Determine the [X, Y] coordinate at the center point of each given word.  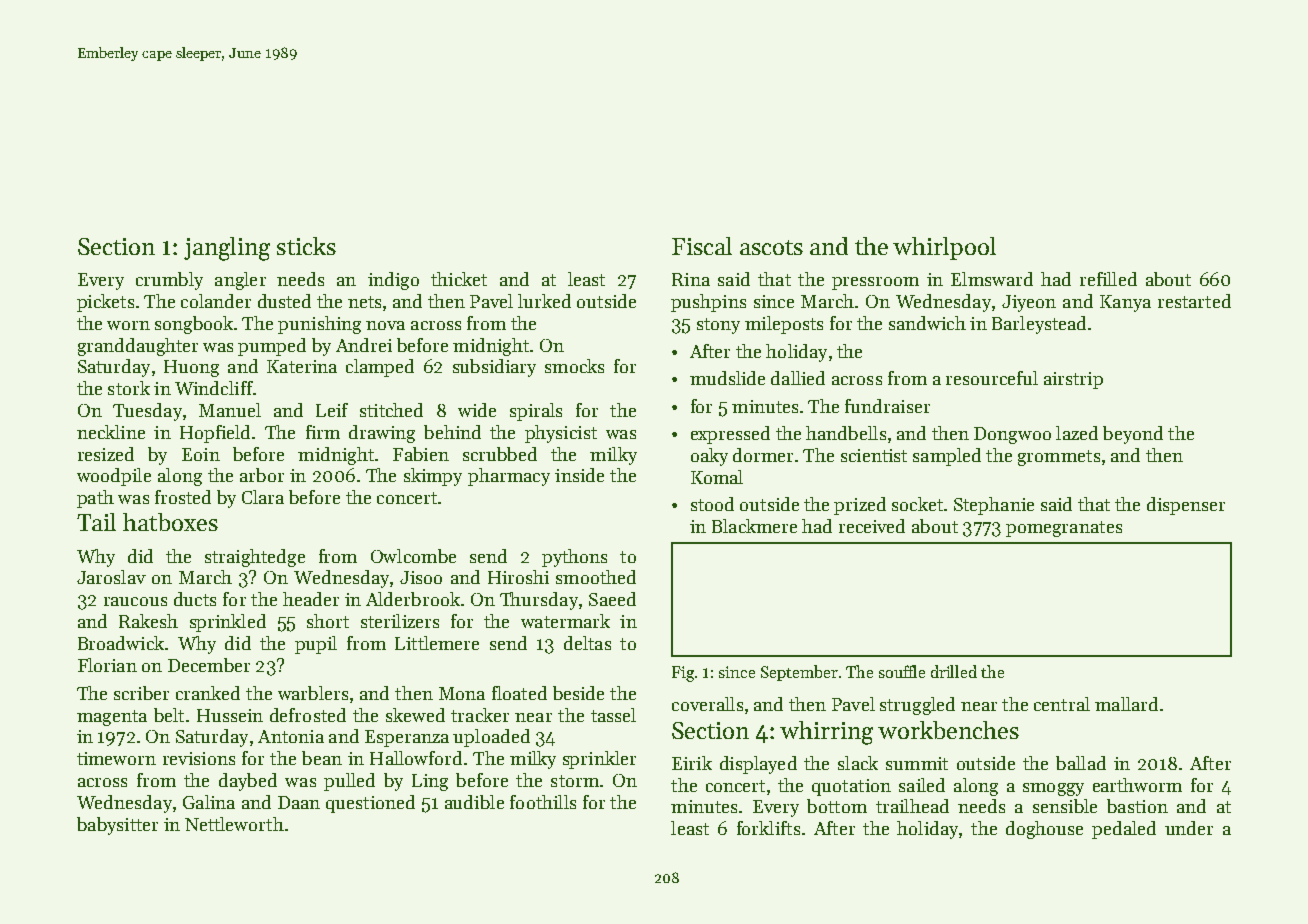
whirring [826, 733]
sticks [306, 246]
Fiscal [702, 246]
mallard [1126, 704]
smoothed [596, 577]
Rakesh [148, 621]
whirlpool [944, 248]
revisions [199, 758]
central [1062, 704]
